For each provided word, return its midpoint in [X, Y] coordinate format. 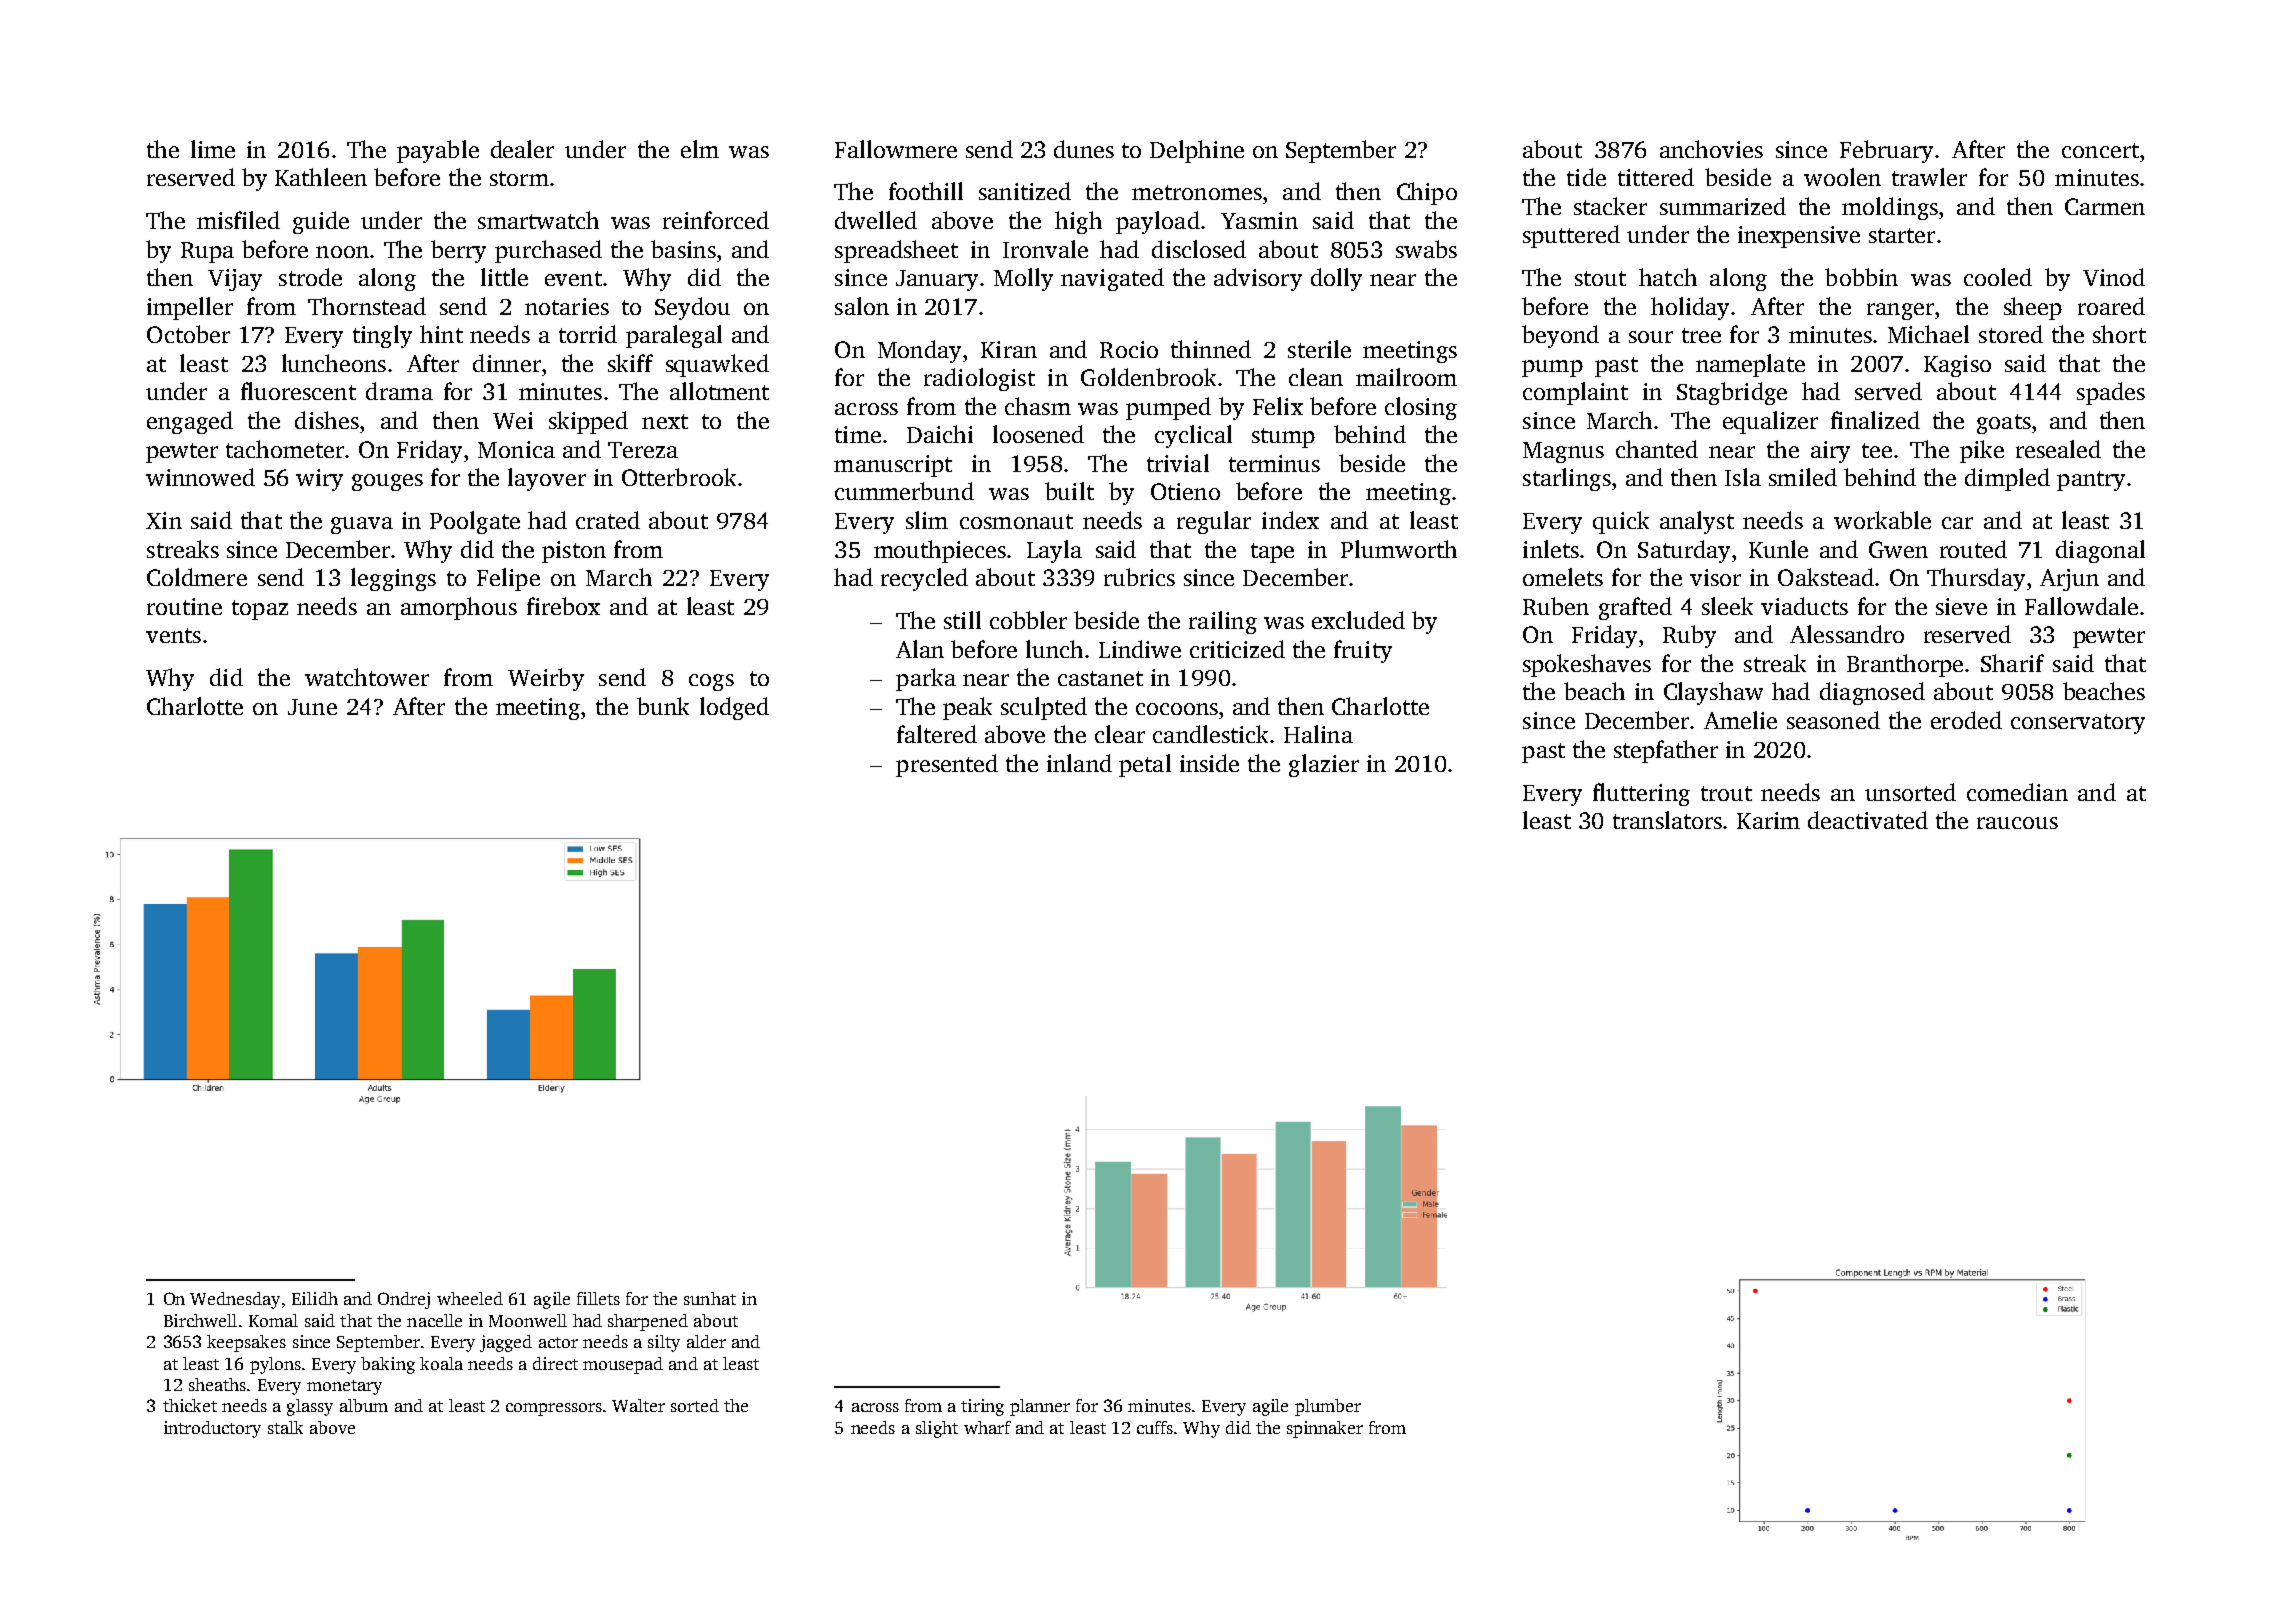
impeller [190, 308]
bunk [663, 706]
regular [1214, 522]
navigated [1112, 279]
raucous [2017, 823]
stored [2011, 334]
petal [1145, 765]
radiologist [979, 379]
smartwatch [538, 220]
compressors [554, 1409]
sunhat [710, 1298]
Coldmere [197, 577]
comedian [2017, 792]
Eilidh [315, 1298]
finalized [1875, 420]
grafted [1635, 608]
